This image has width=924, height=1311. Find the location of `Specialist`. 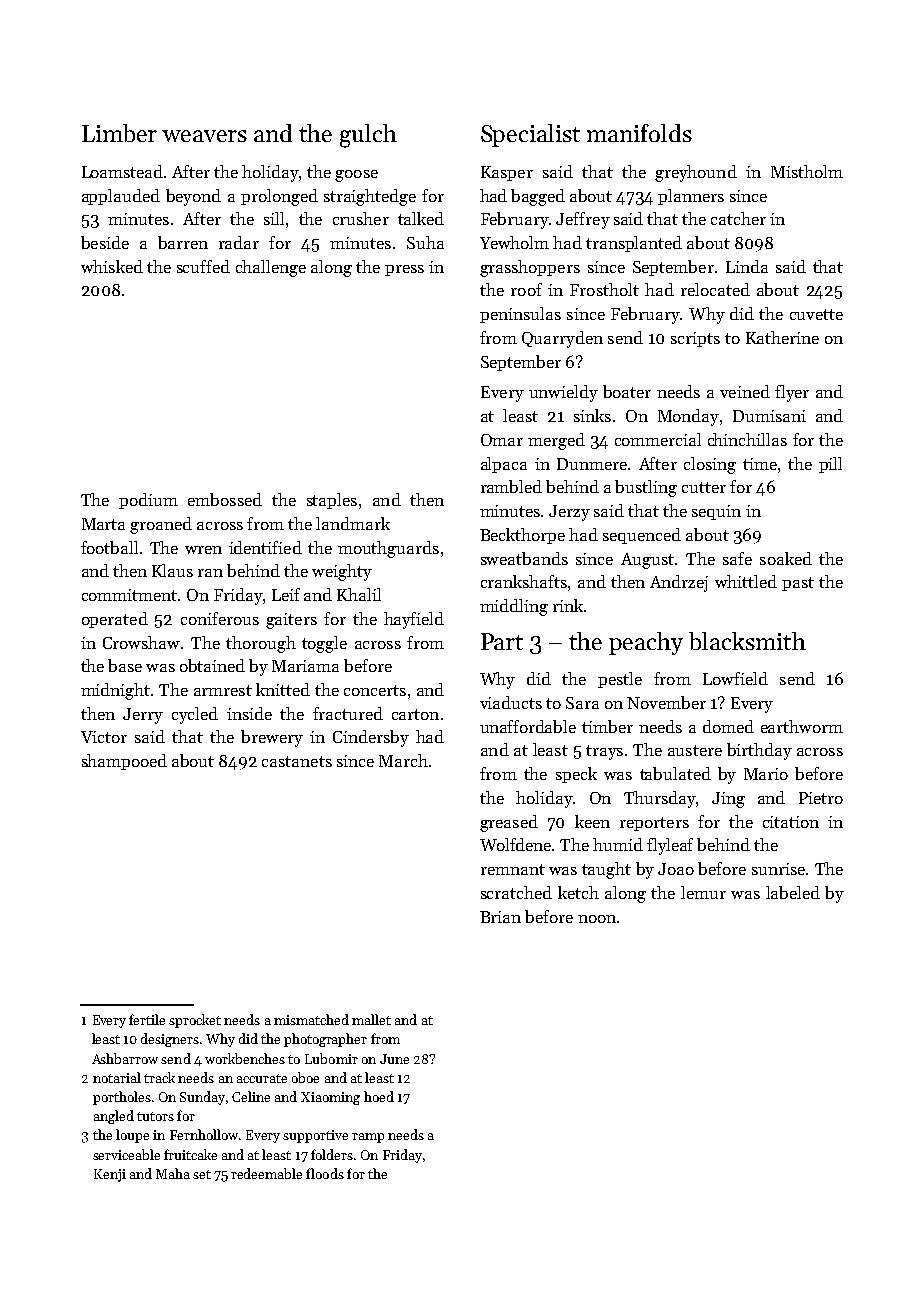

Specialist is located at coordinates (530, 135).
